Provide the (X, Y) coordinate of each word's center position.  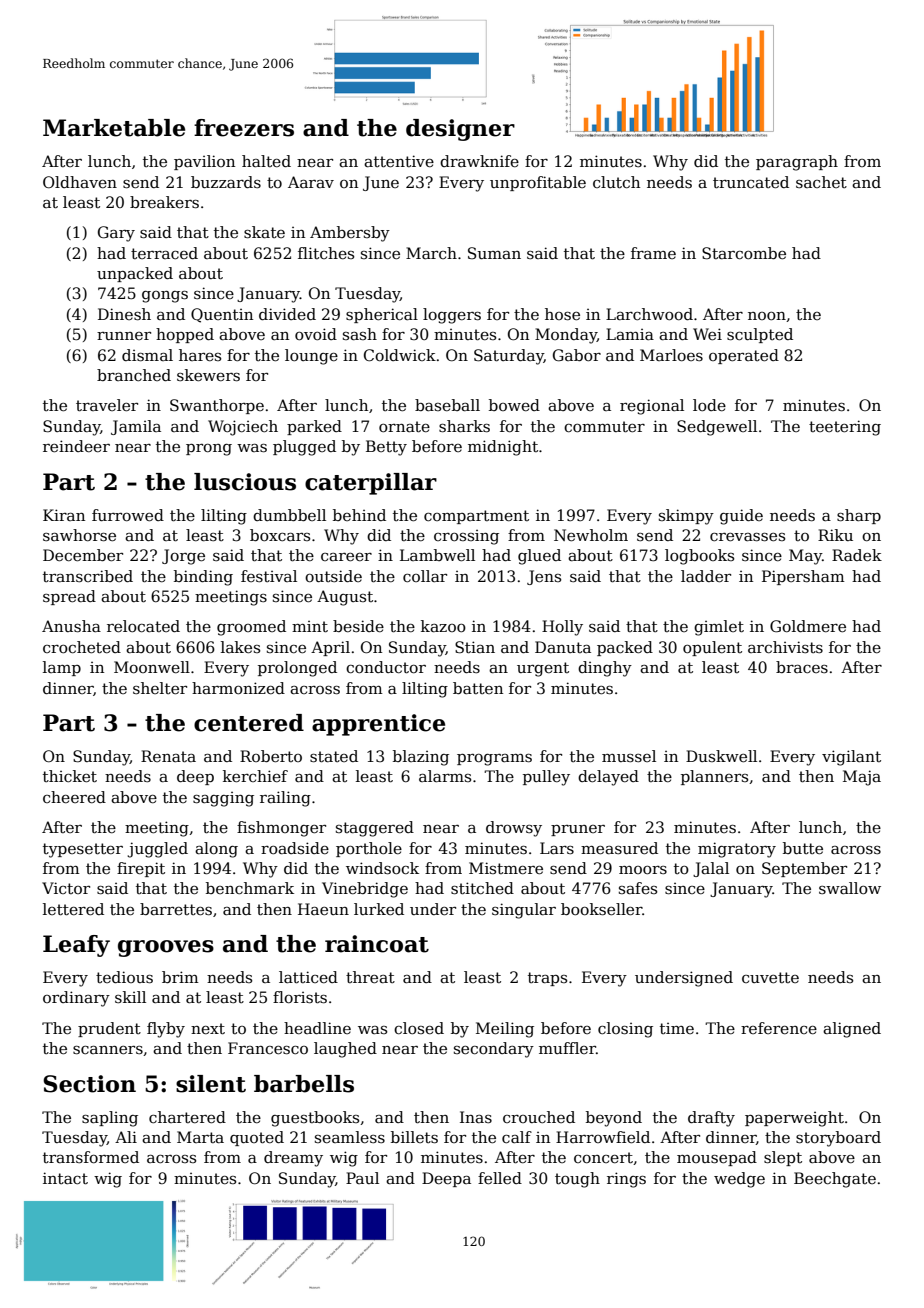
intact (65, 1178)
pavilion (204, 162)
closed (419, 1028)
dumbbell (289, 515)
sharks (464, 426)
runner (124, 336)
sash (360, 334)
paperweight (794, 1119)
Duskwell (721, 756)
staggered (375, 829)
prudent (109, 1029)
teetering (845, 428)
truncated (751, 182)
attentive (399, 161)
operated (744, 356)
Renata (168, 756)
